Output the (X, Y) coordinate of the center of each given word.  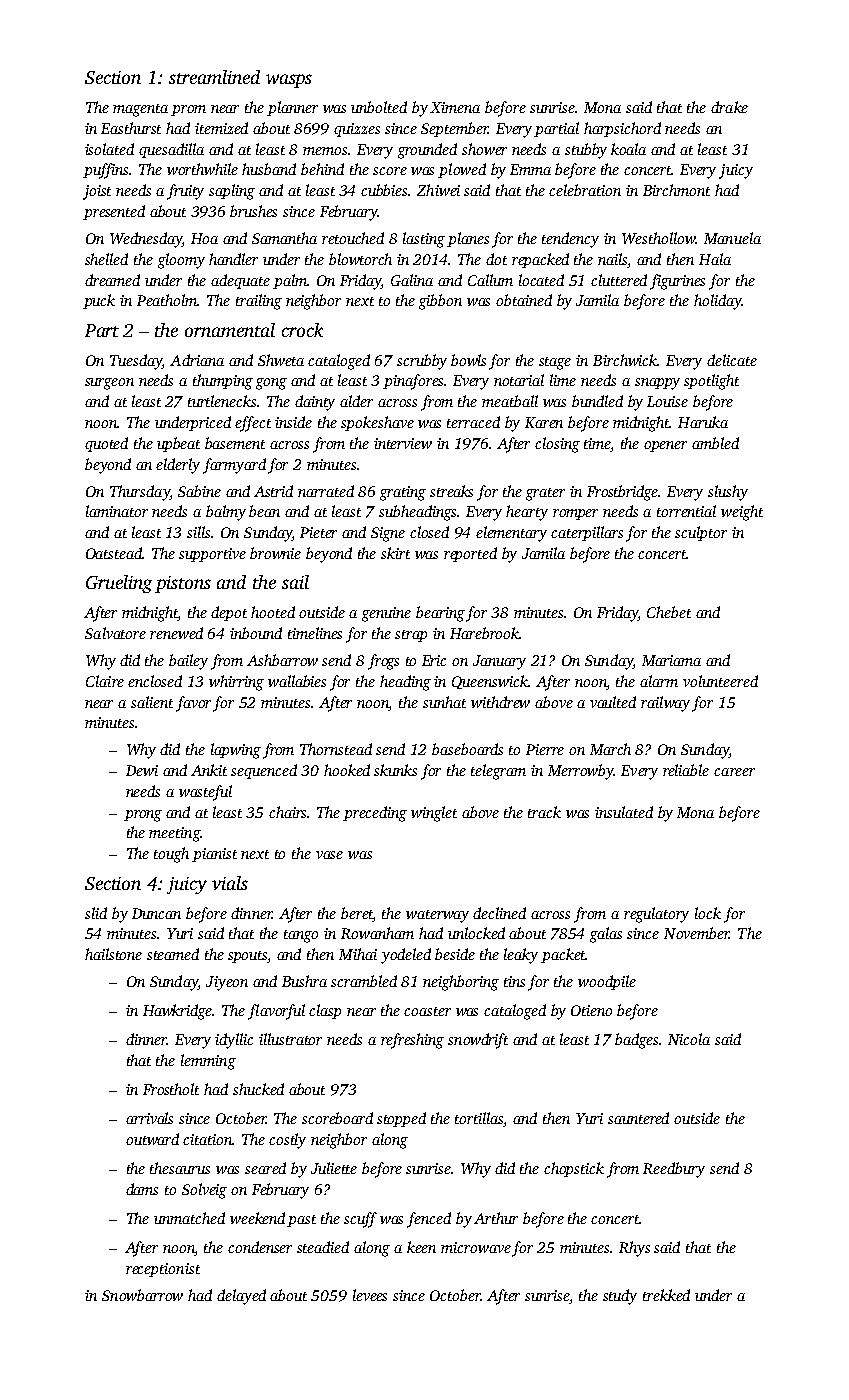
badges (636, 1041)
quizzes (357, 130)
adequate (240, 281)
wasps (289, 81)
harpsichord (622, 129)
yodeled (406, 956)
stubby (586, 151)
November (696, 933)
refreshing (412, 1041)
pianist (214, 855)
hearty (527, 513)
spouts (248, 957)
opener (665, 446)
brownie (275, 553)
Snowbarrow (142, 1295)
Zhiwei (438, 190)
